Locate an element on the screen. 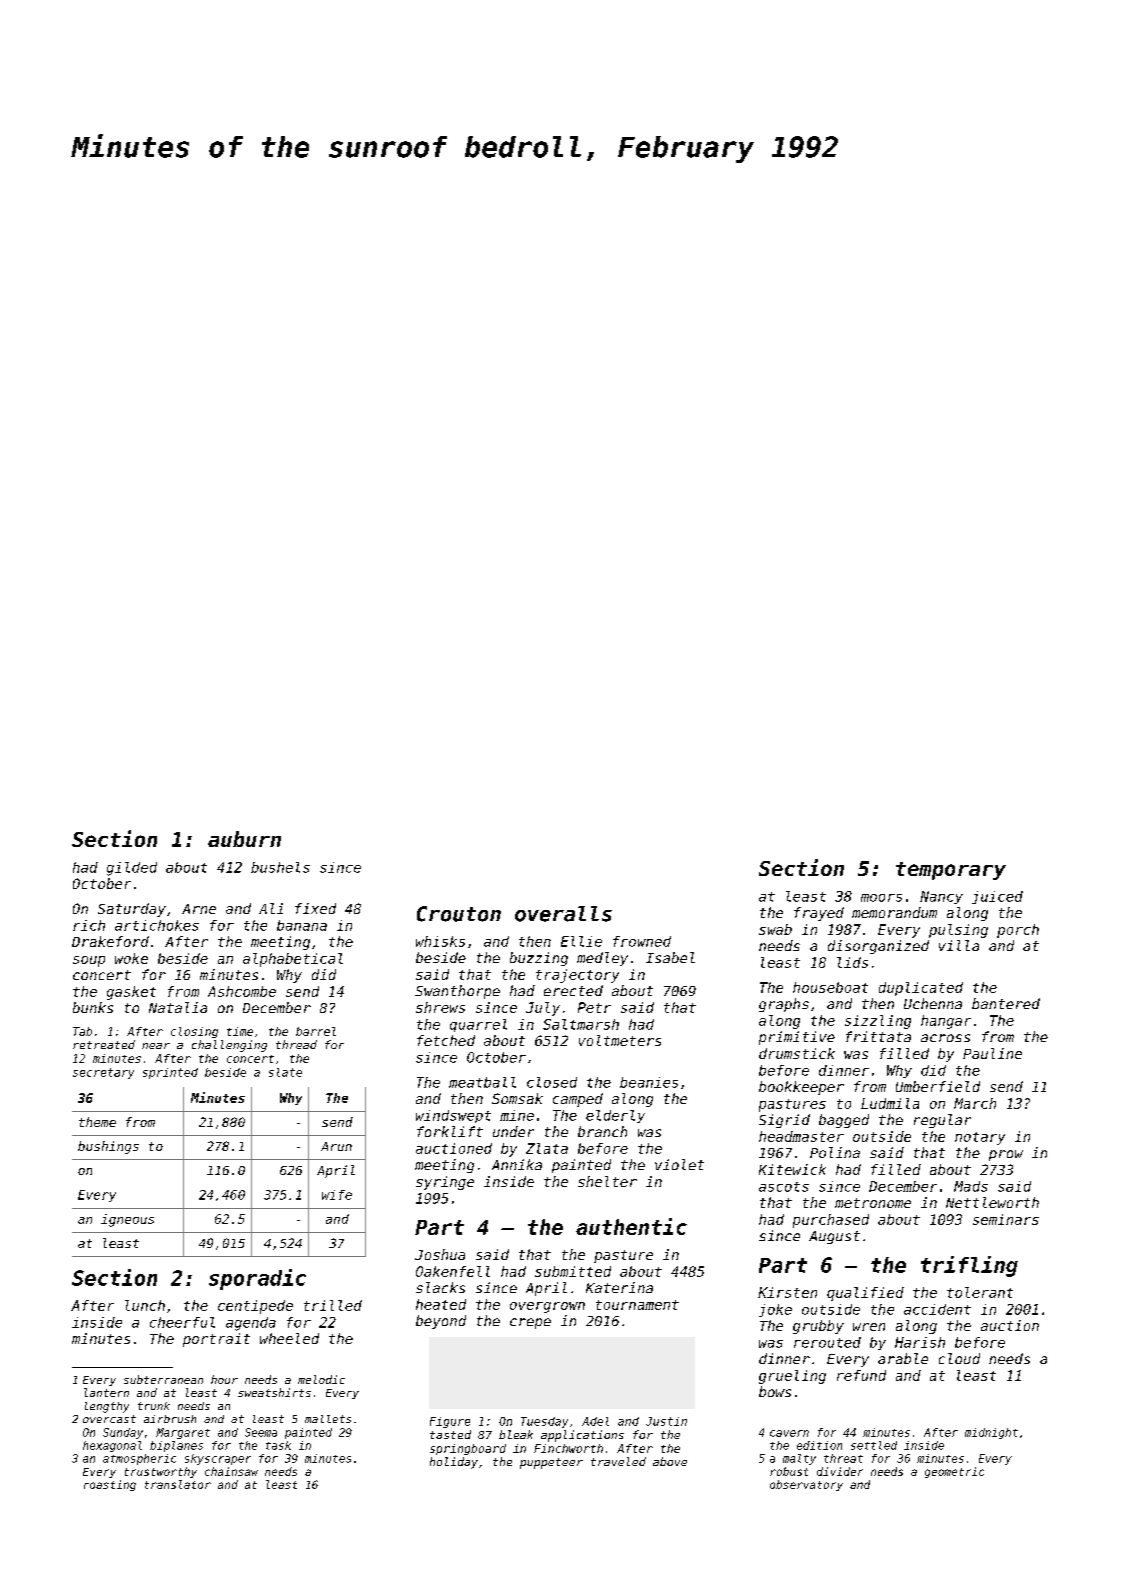  Natalia is located at coordinates (178, 1007).
